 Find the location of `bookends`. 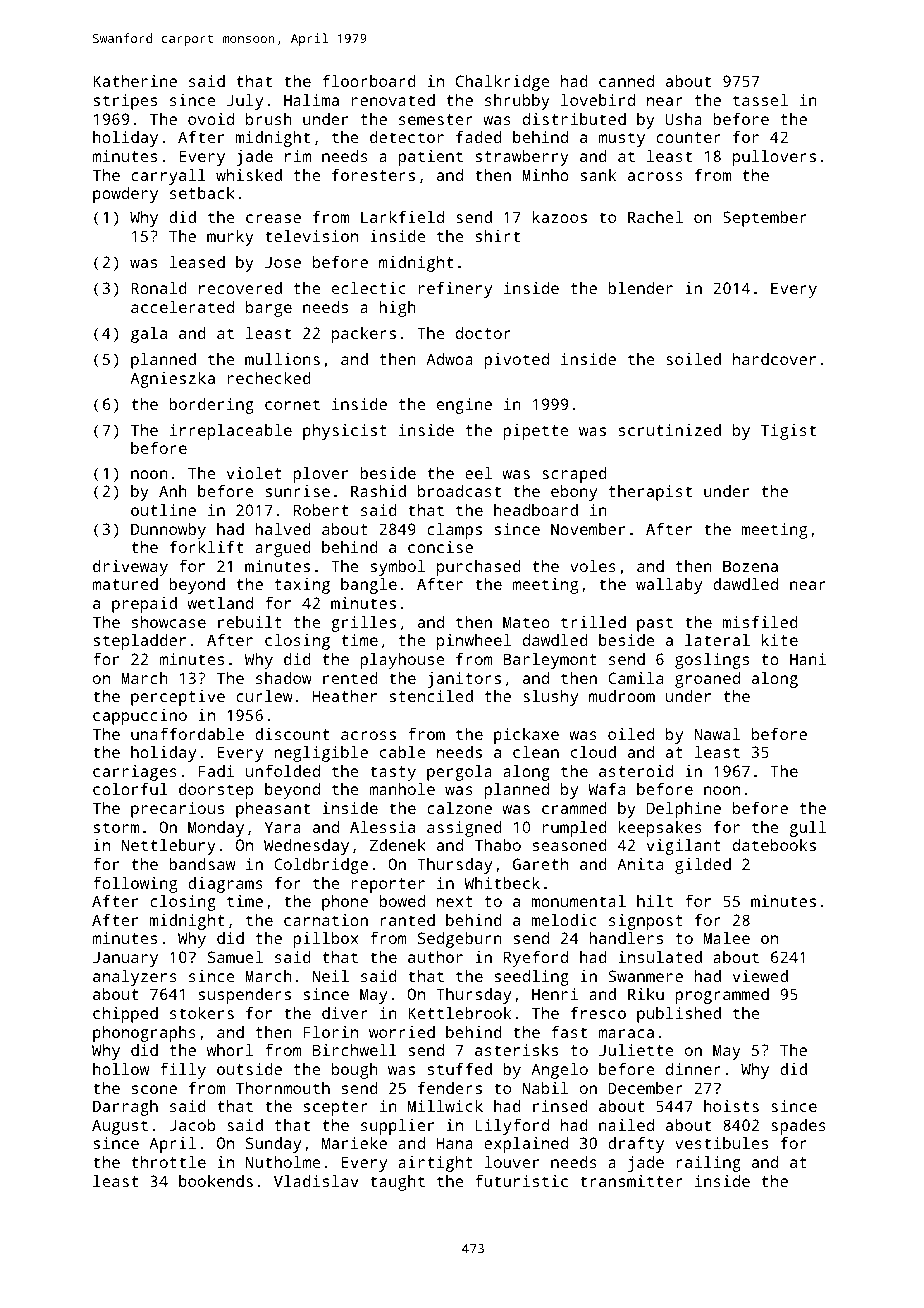

bookends is located at coordinates (216, 1181).
